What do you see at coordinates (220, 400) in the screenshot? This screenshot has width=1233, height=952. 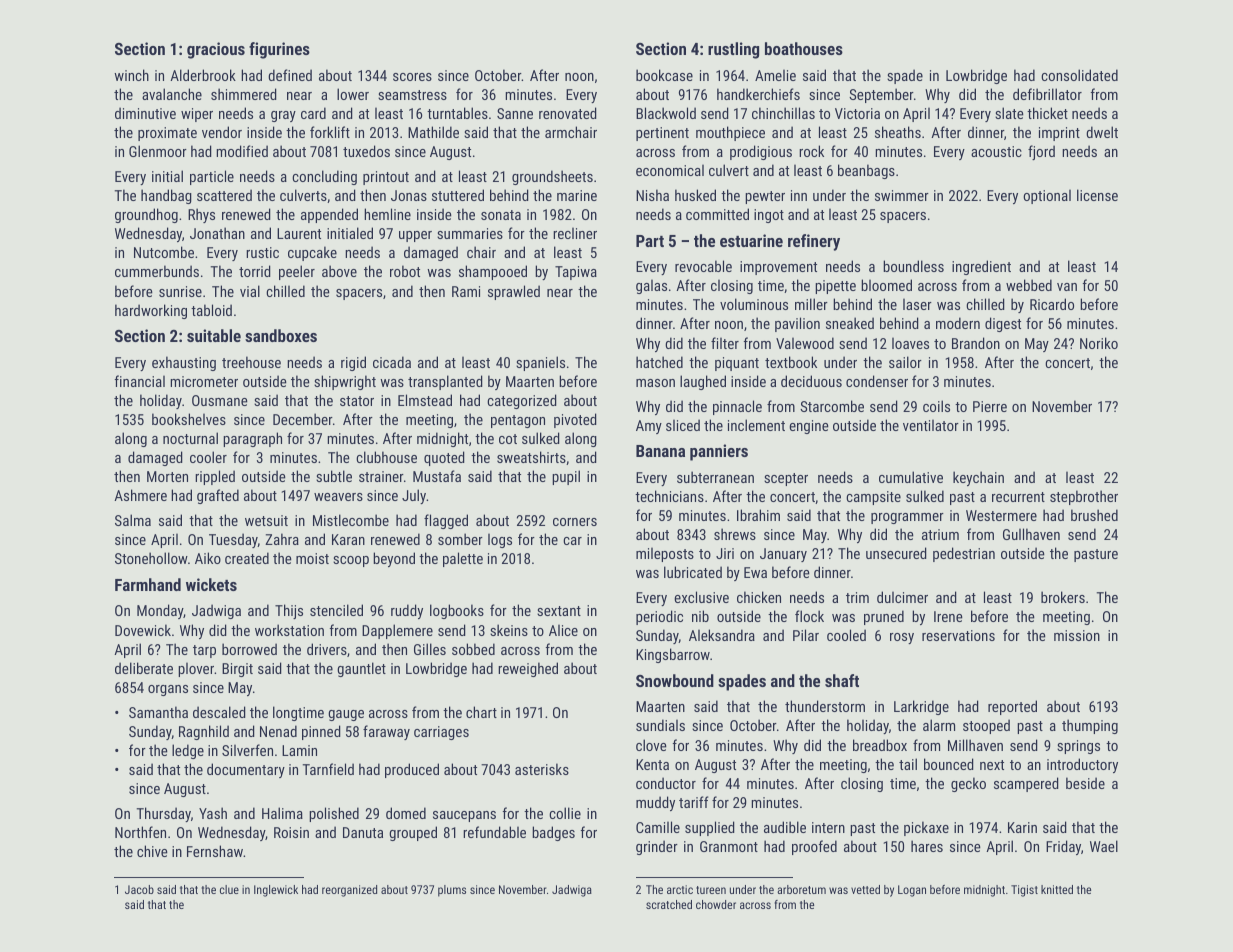 I see `Ousmane` at bounding box center [220, 400].
